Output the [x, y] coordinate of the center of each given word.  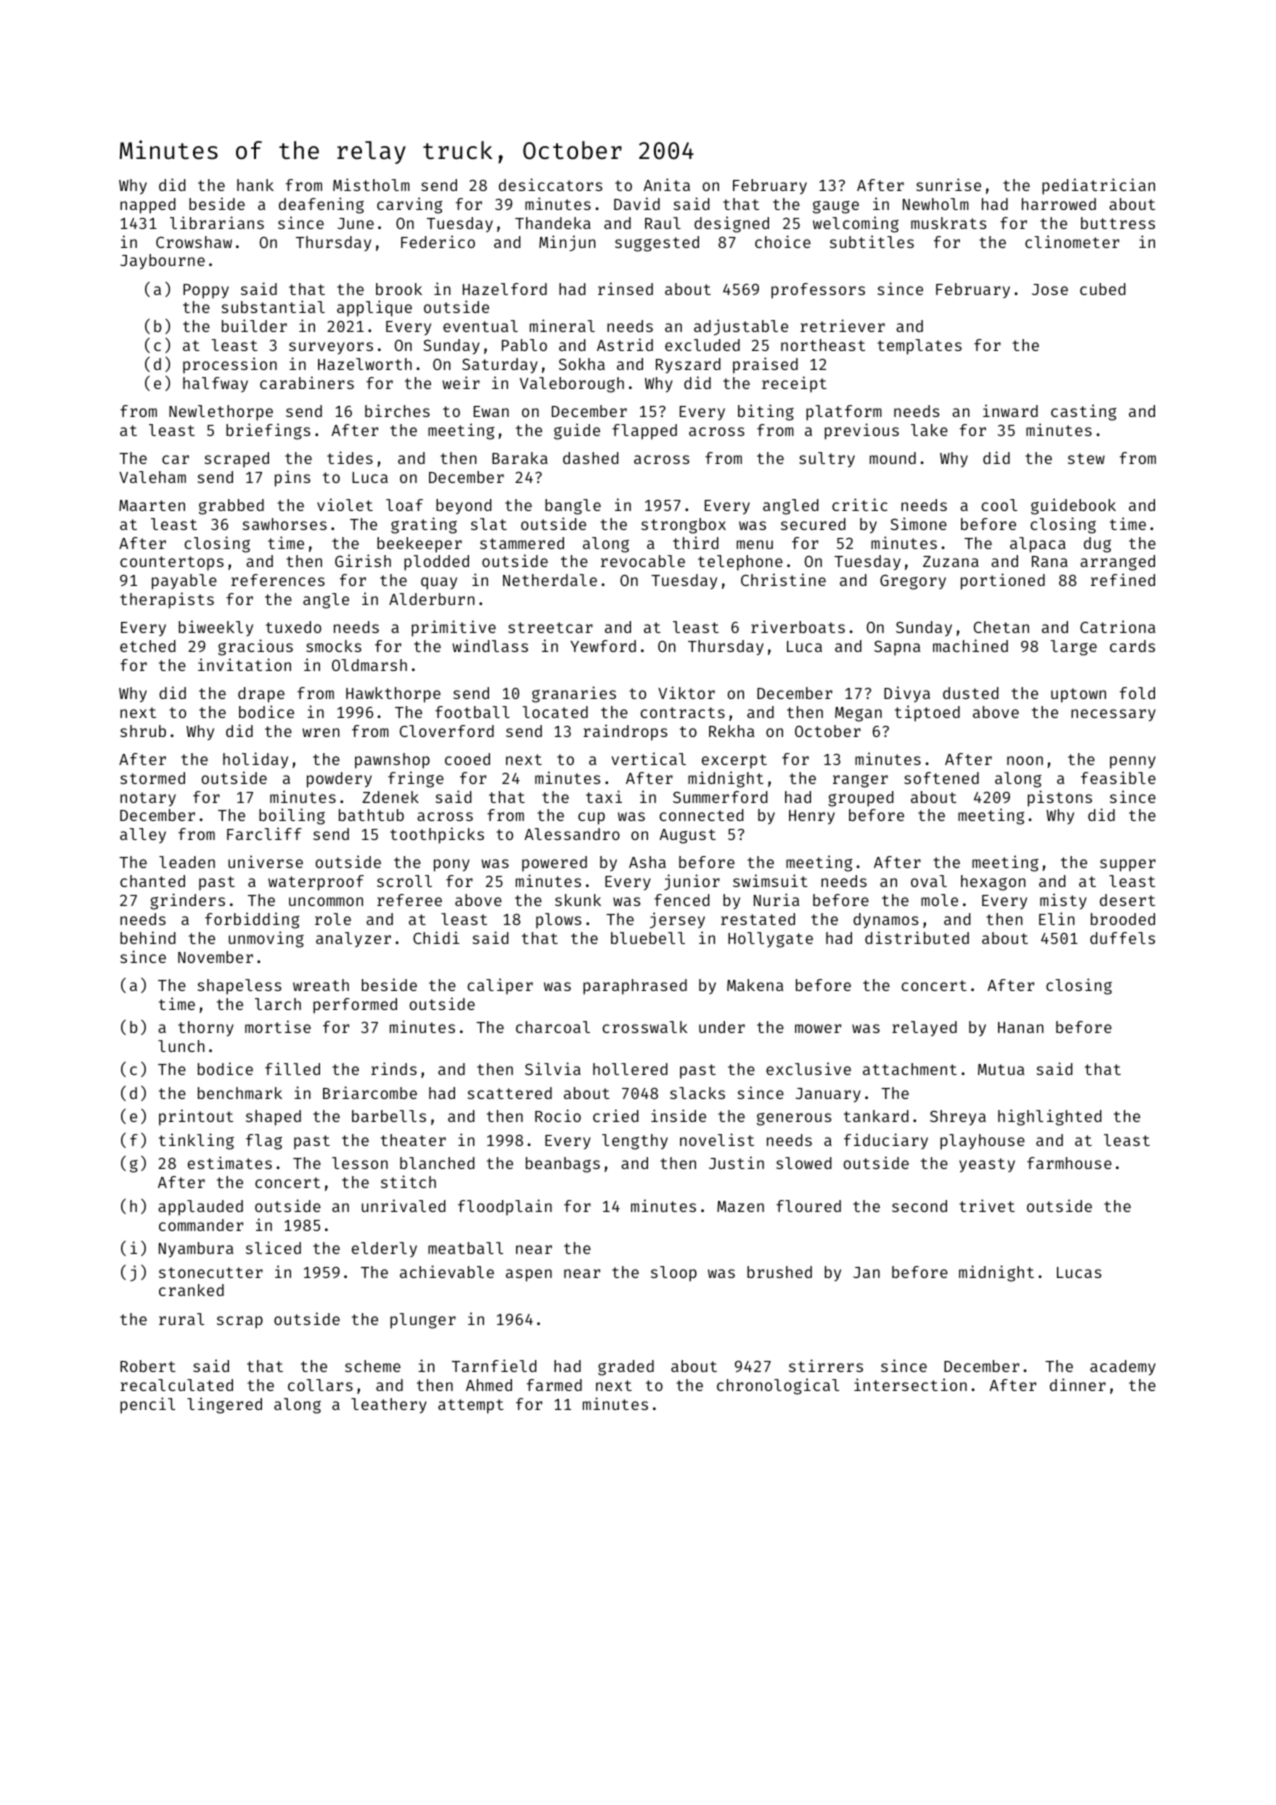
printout [196, 1117]
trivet [987, 1205]
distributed [917, 937]
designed [731, 224]
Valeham [152, 477]
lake [929, 430]
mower [818, 1028]
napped [148, 206]
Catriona [1117, 626]
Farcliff [264, 833]
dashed [591, 458]
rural [181, 1319]
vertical [649, 758]
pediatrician [1098, 186]
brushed [779, 1272]
